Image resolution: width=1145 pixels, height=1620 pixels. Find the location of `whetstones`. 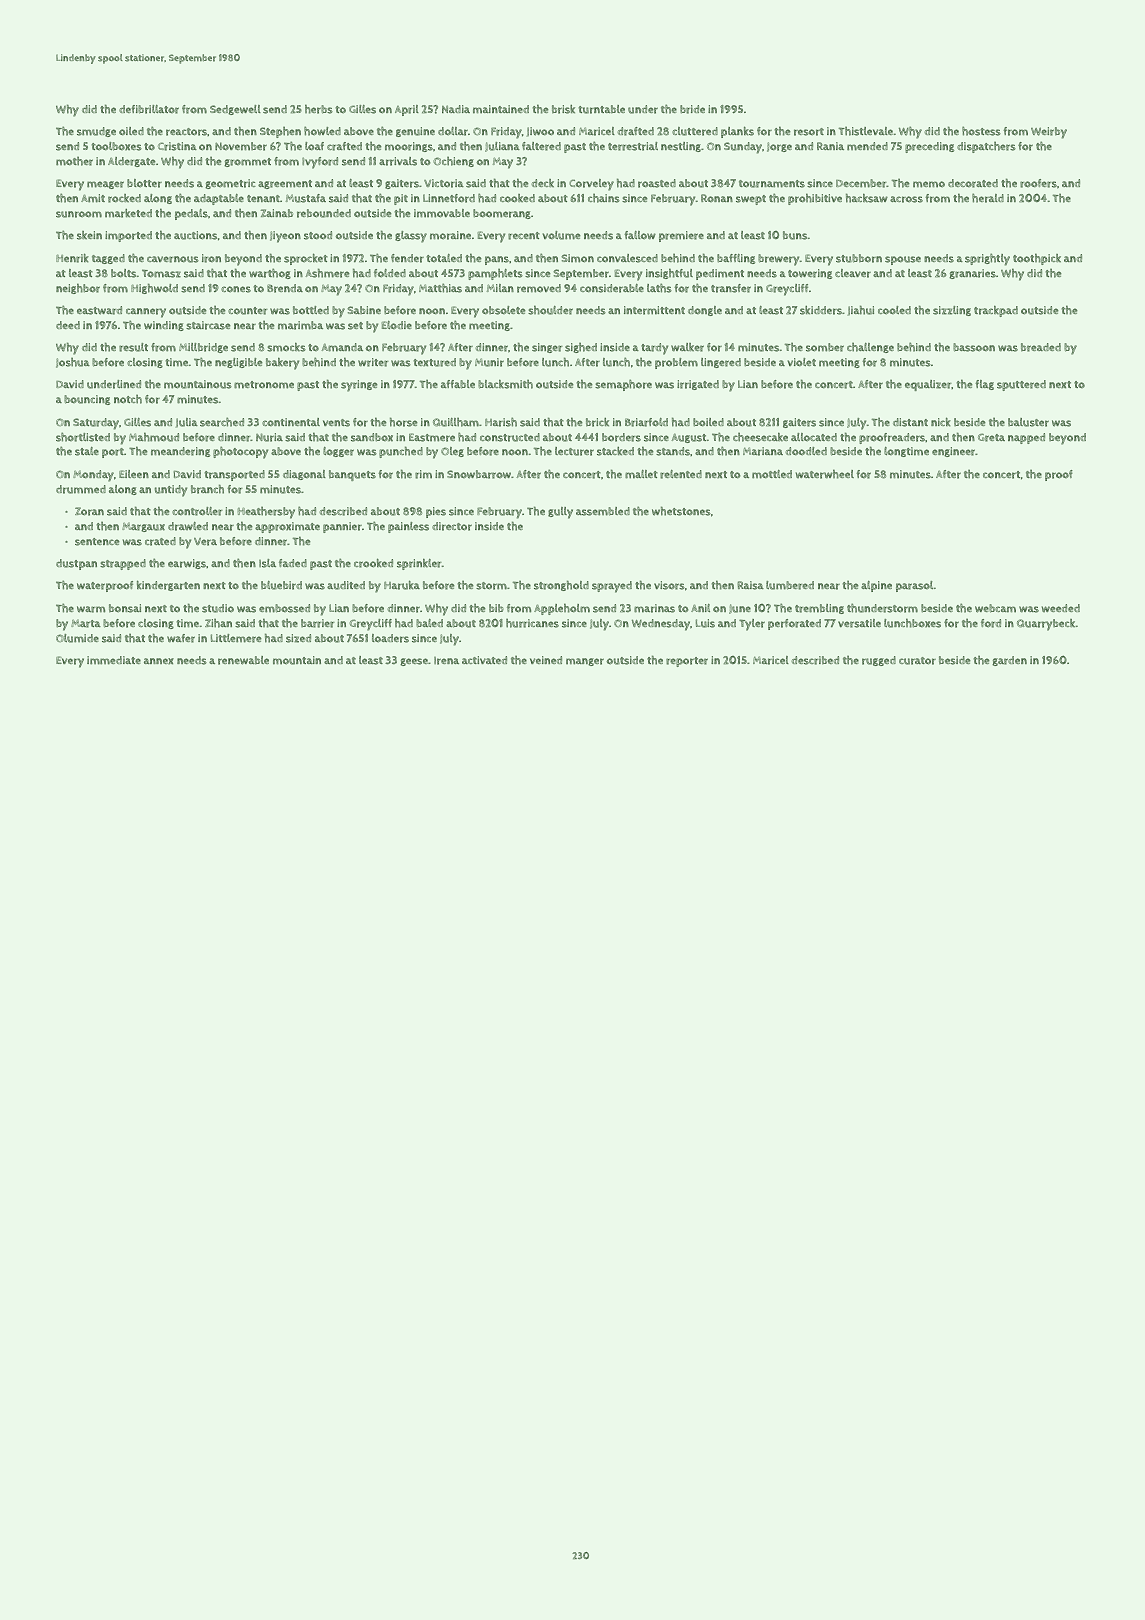

whetstones is located at coordinates (681, 511).
